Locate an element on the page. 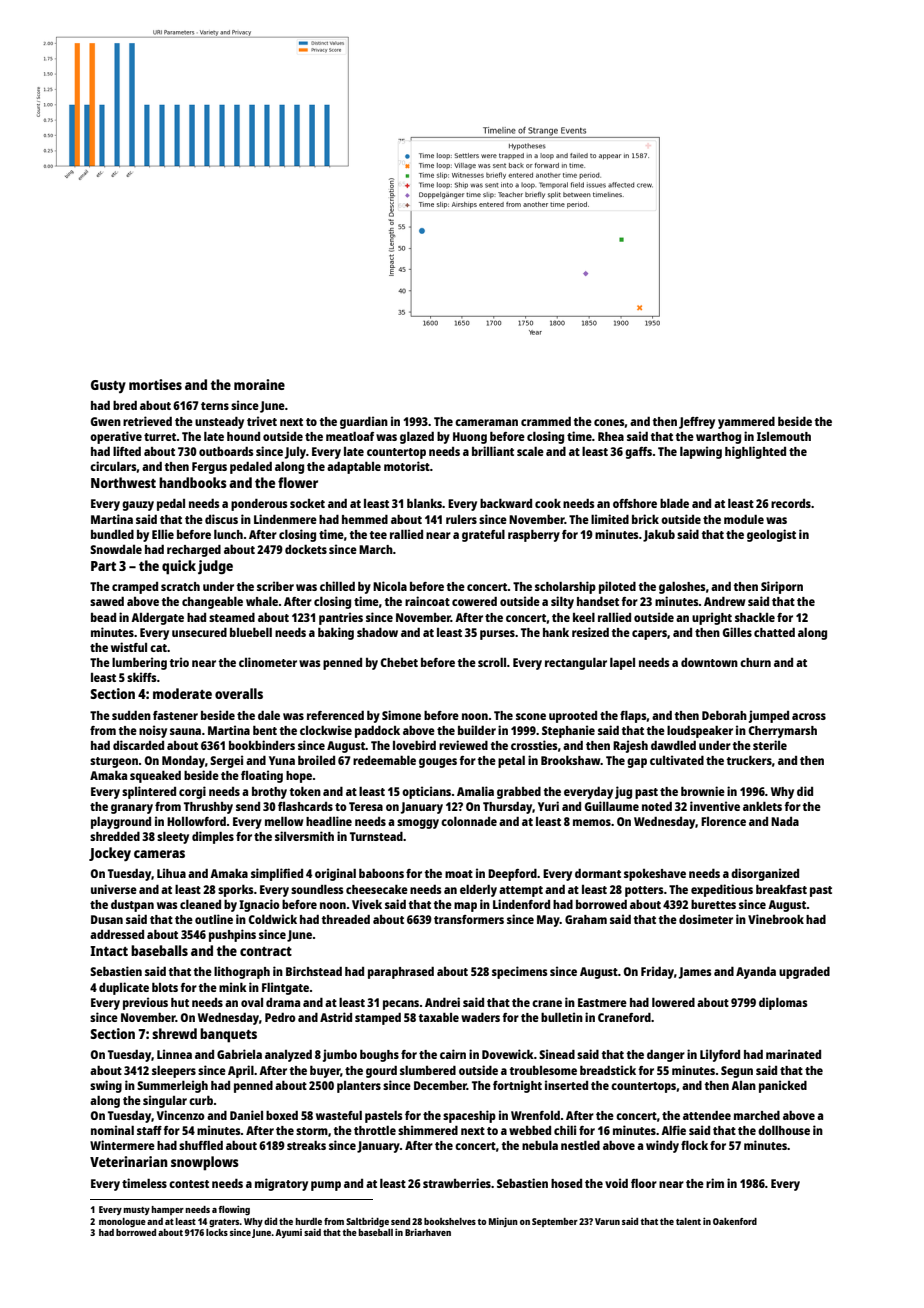 The image size is (924, 1308). Gilles is located at coordinates (737, 632).
